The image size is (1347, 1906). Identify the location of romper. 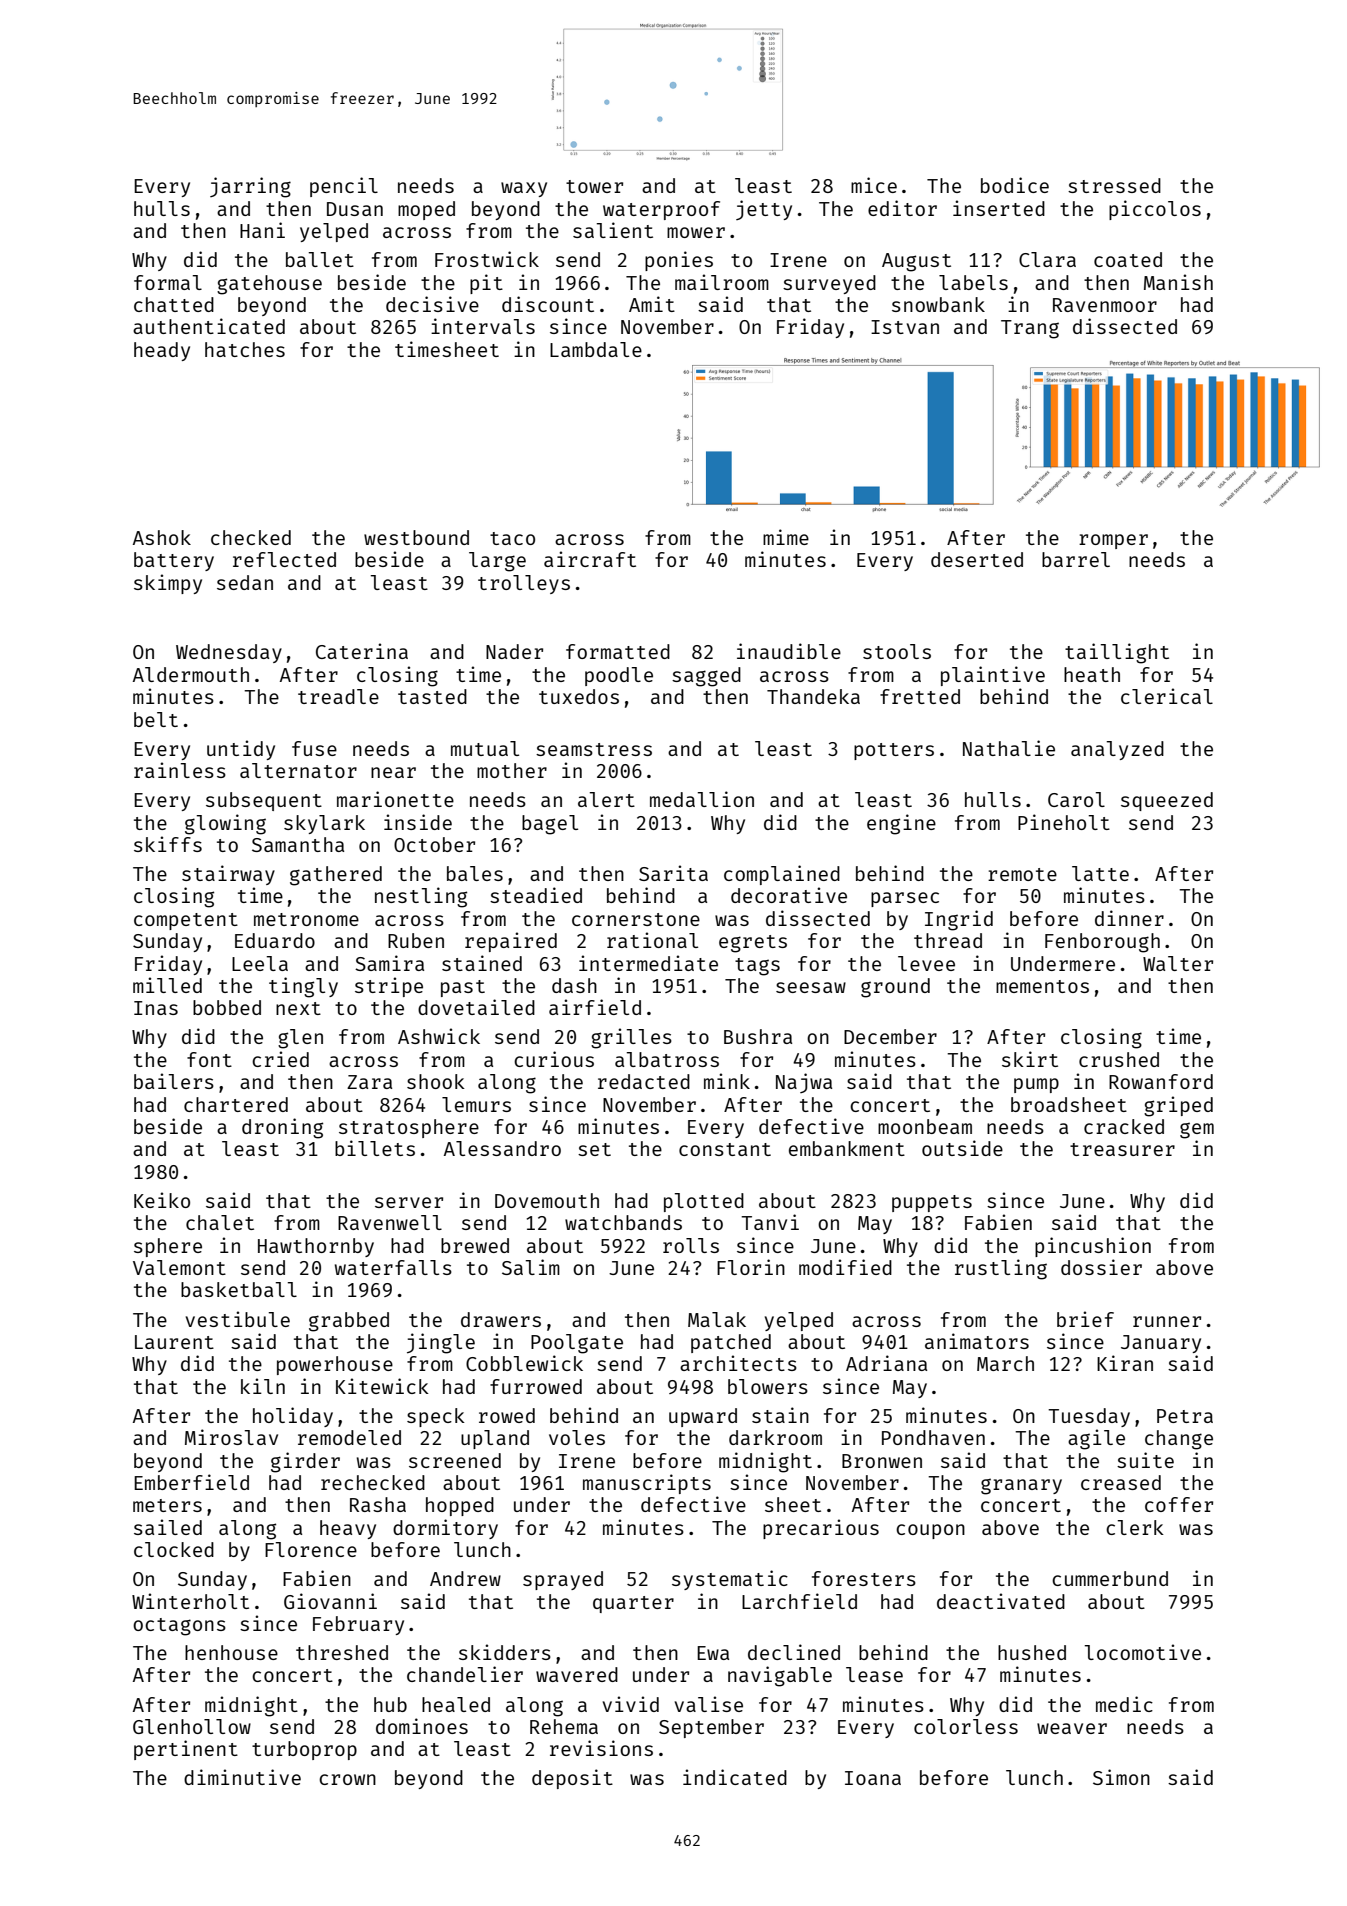
(1113, 541).
